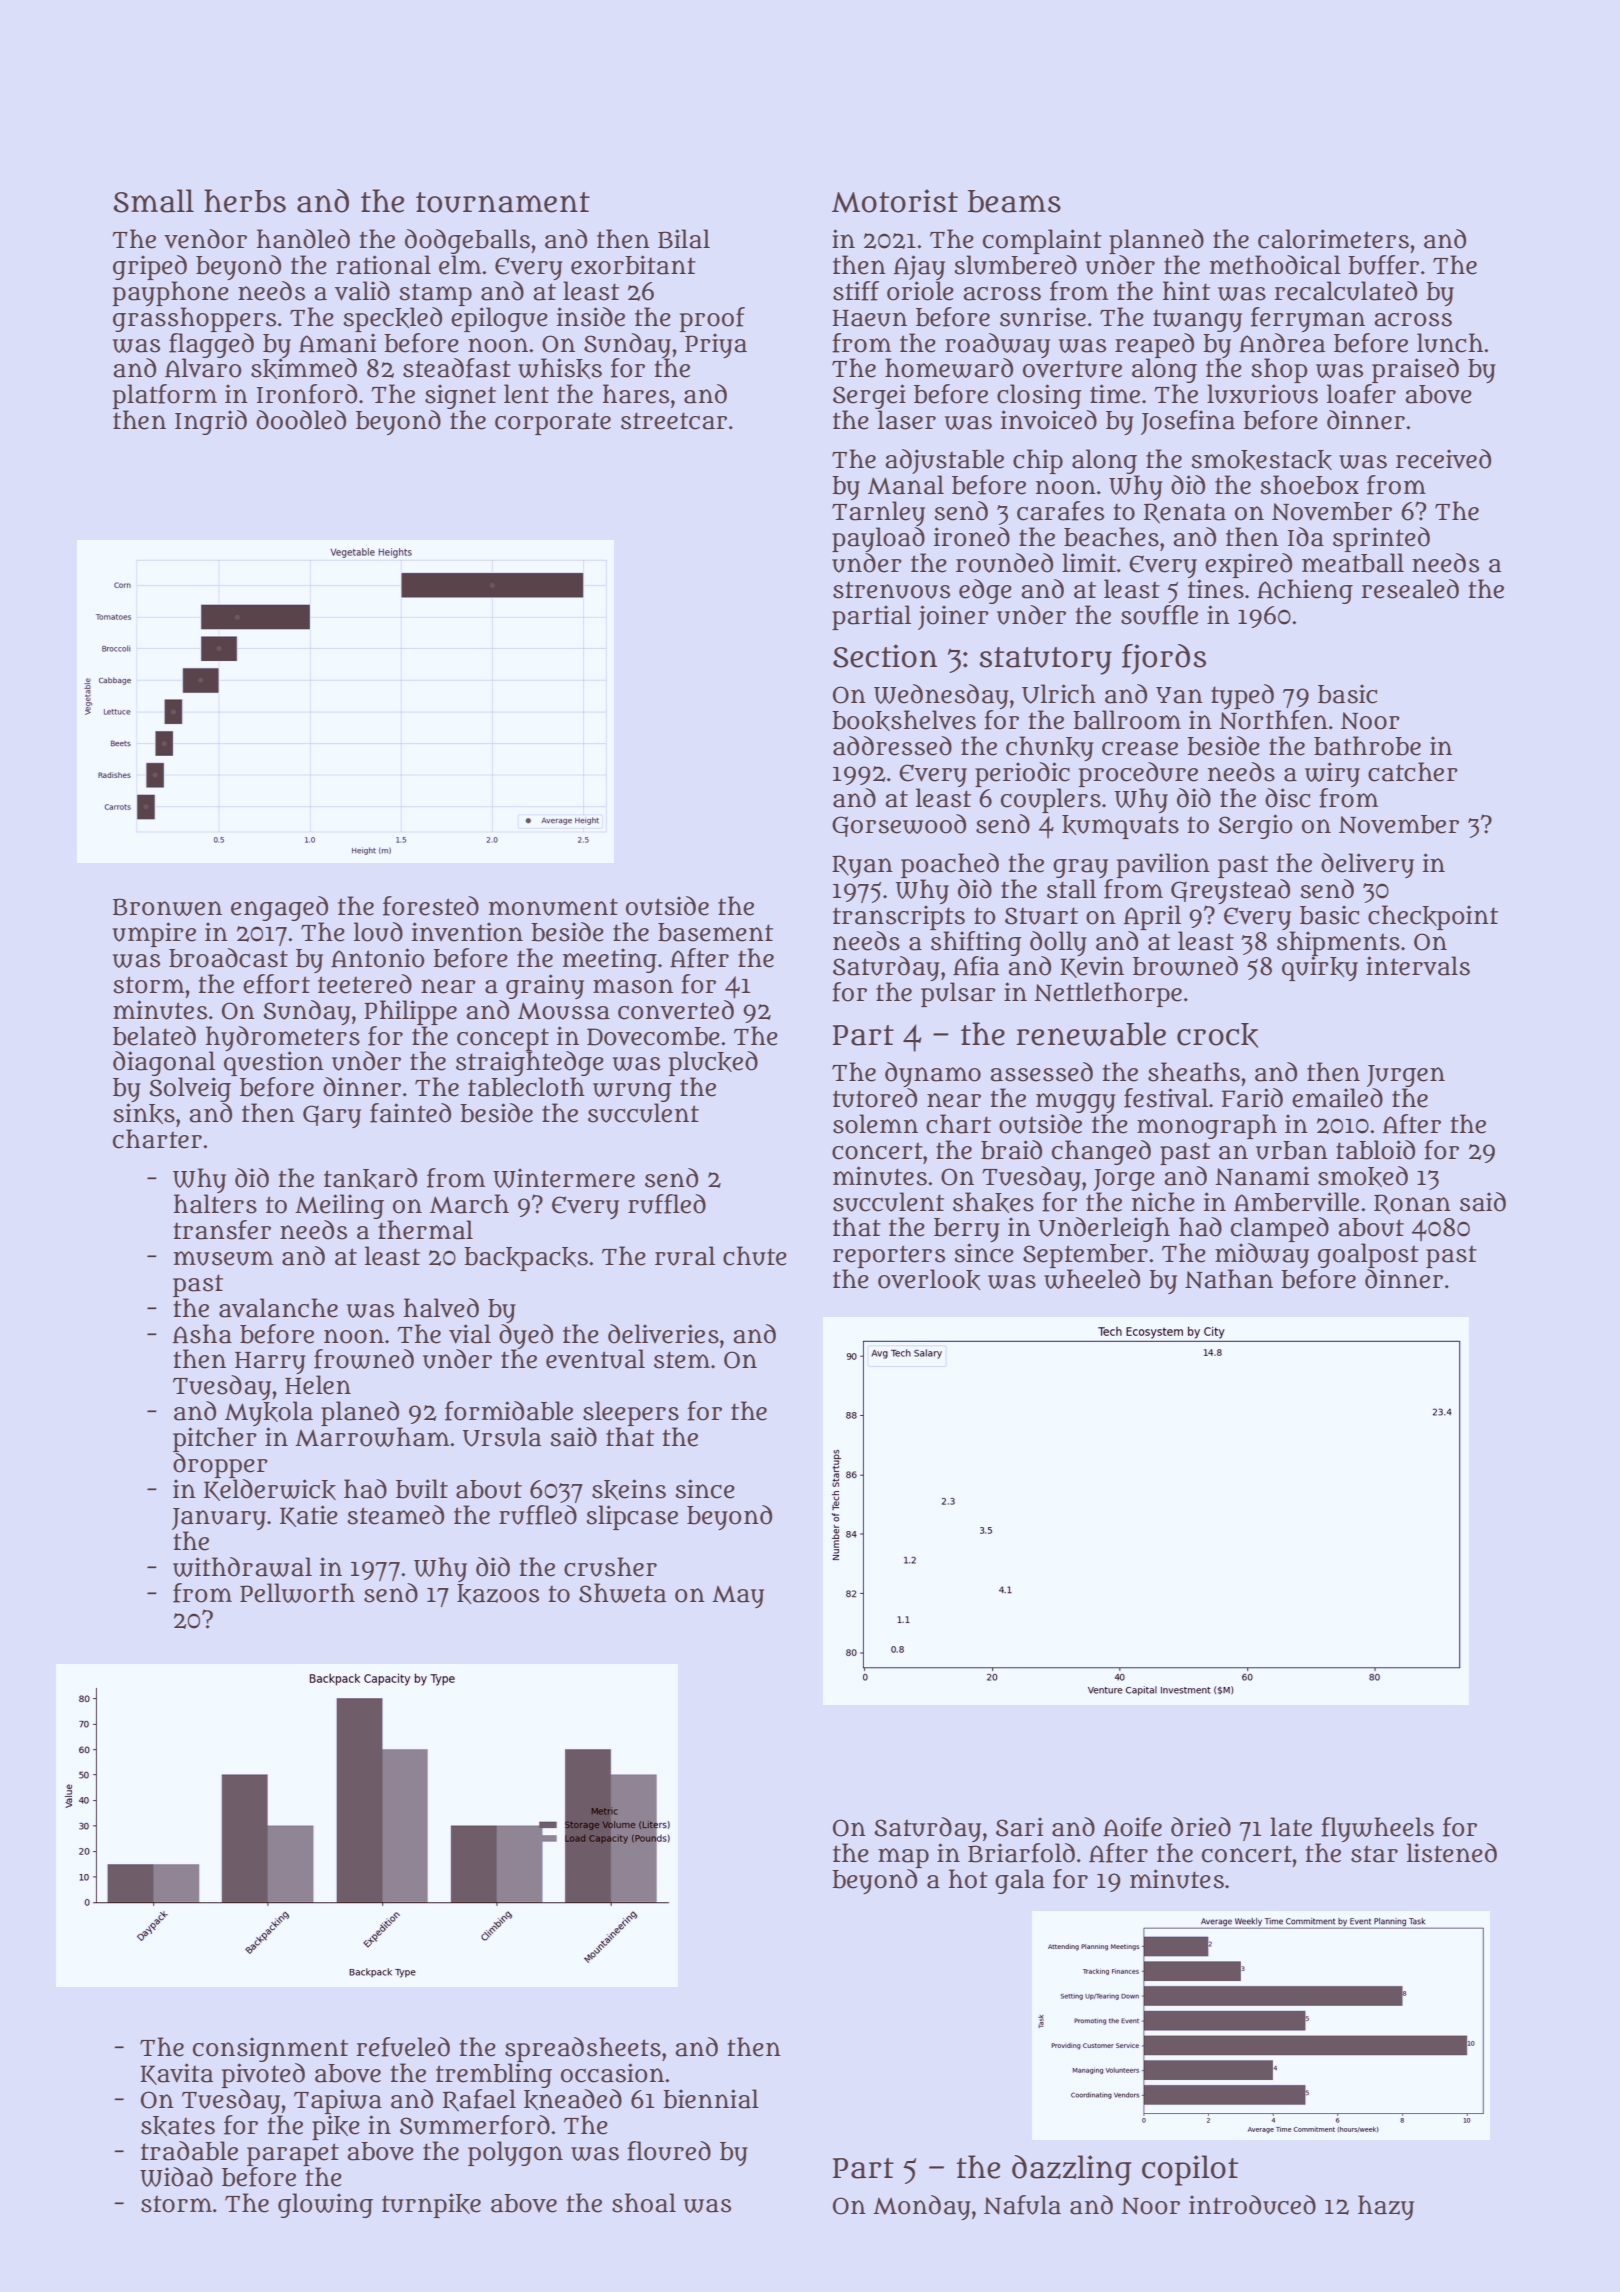 The image size is (1620, 2292). Describe the element at coordinates (895, 201) in the page. I see `Motorist` at that location.
